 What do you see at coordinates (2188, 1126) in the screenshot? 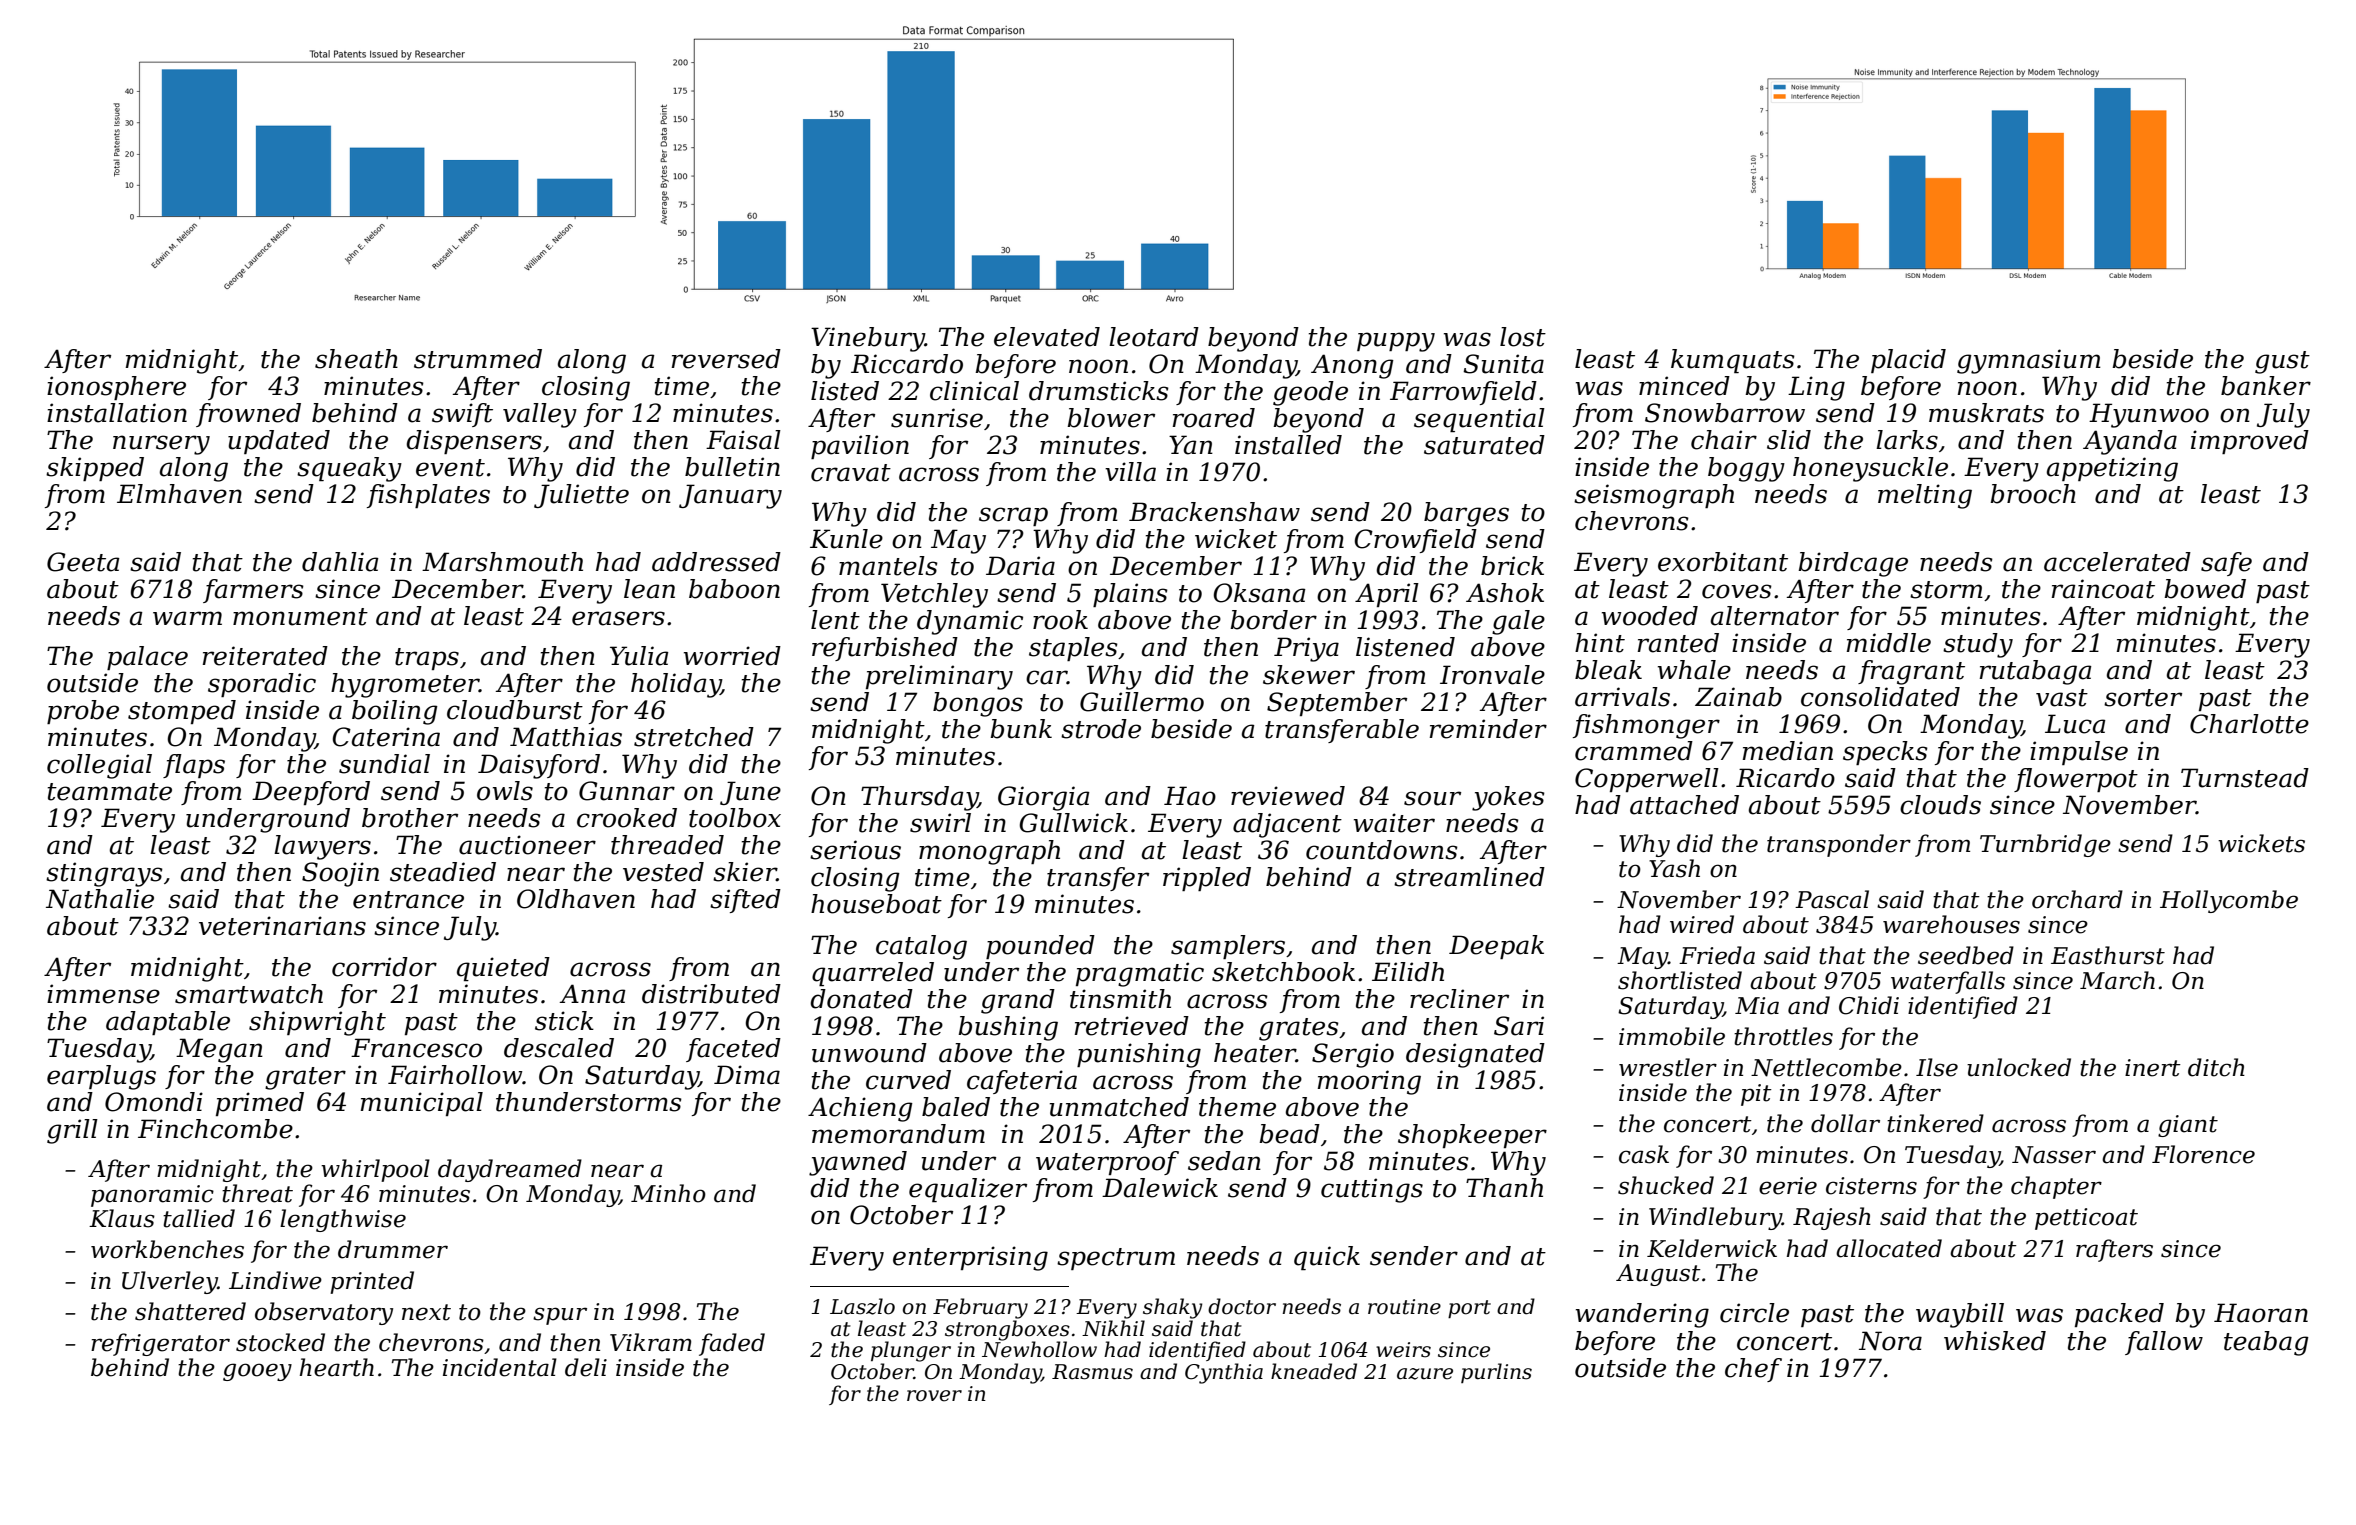
I see `giant` at bounding box center [2188, 1126].
